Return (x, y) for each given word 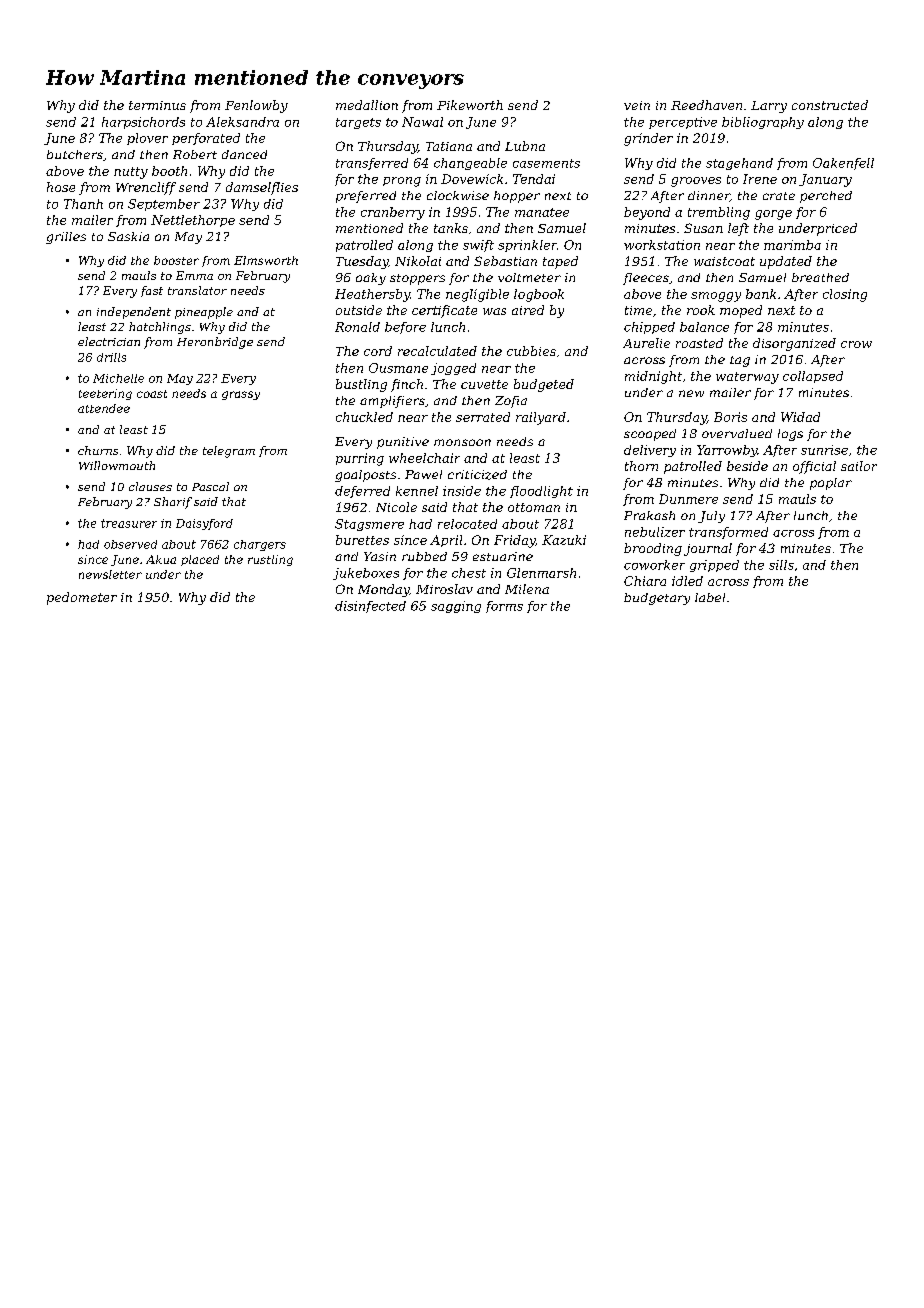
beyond (647, 213)
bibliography (763, 123)
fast (152, 291)
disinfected (370, 607)
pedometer (82, 598)
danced (244, 154)
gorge (773, 215)
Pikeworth (470, 105)
